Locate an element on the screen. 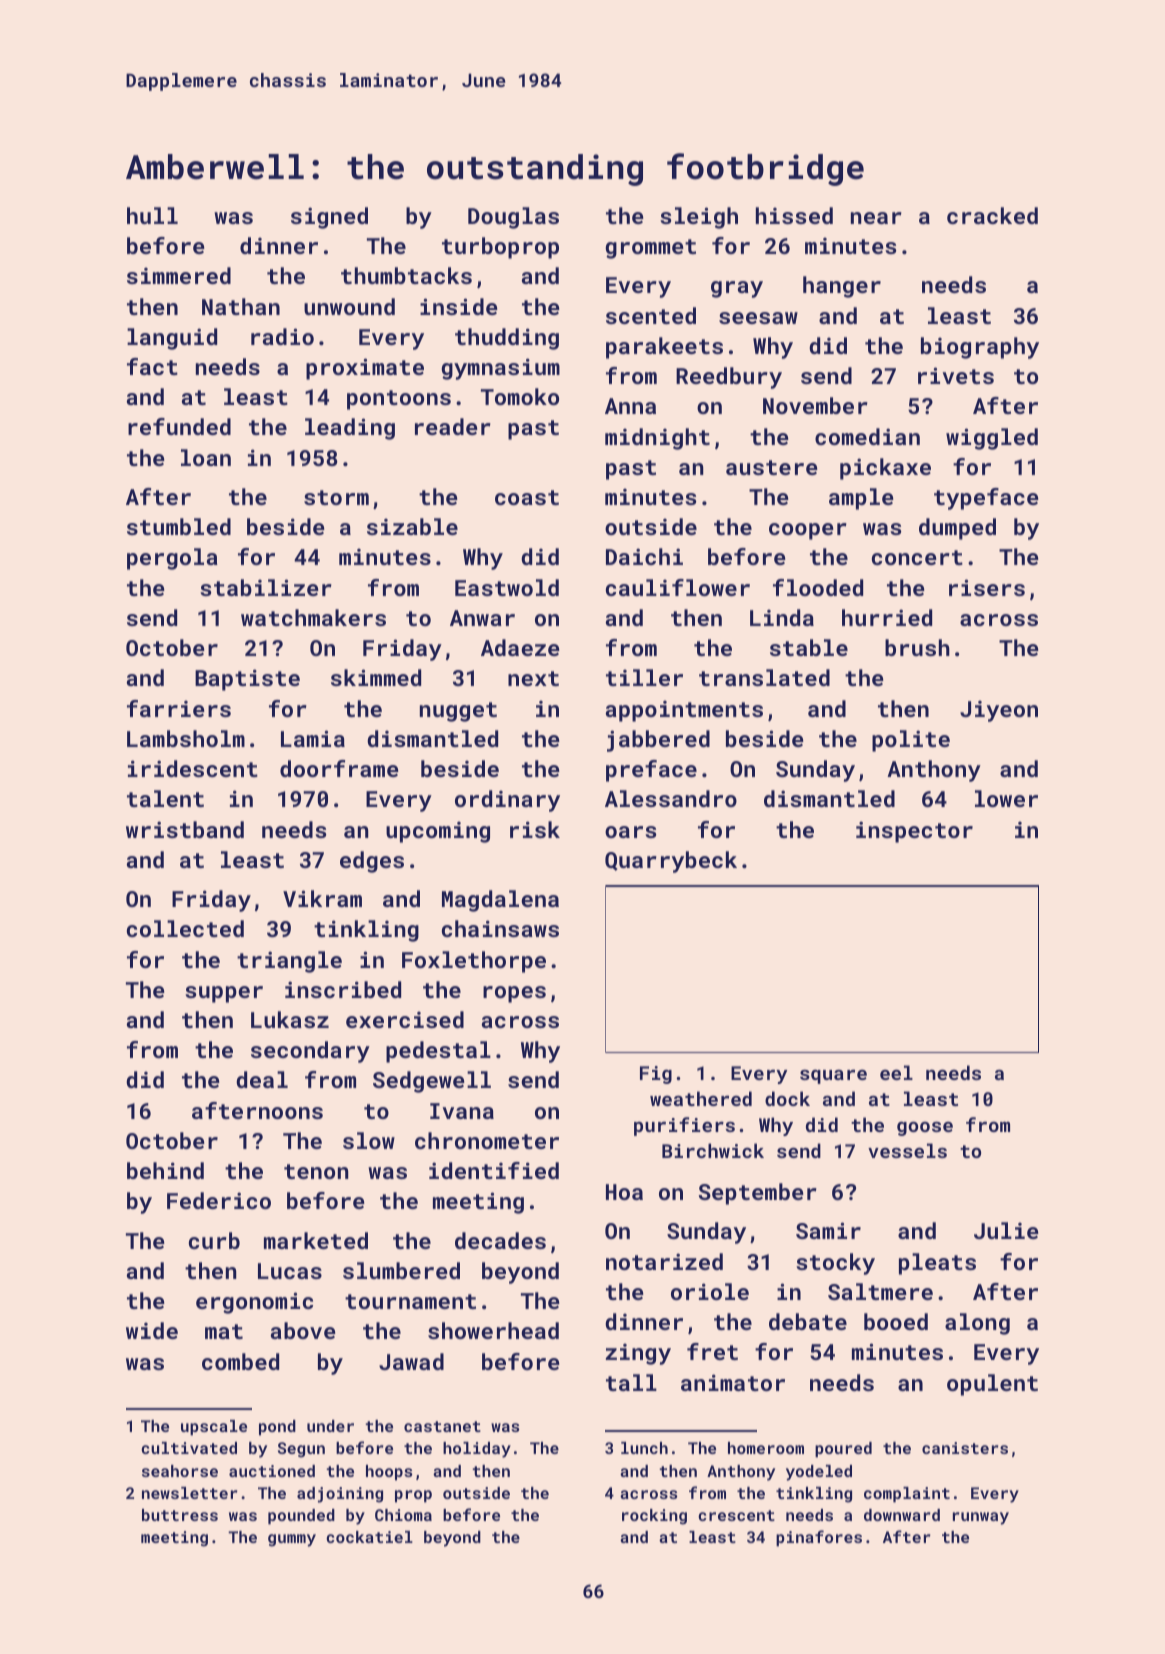 This screenshot has width=1165, height=1654. Anna is located at coordinates (630, 406).
